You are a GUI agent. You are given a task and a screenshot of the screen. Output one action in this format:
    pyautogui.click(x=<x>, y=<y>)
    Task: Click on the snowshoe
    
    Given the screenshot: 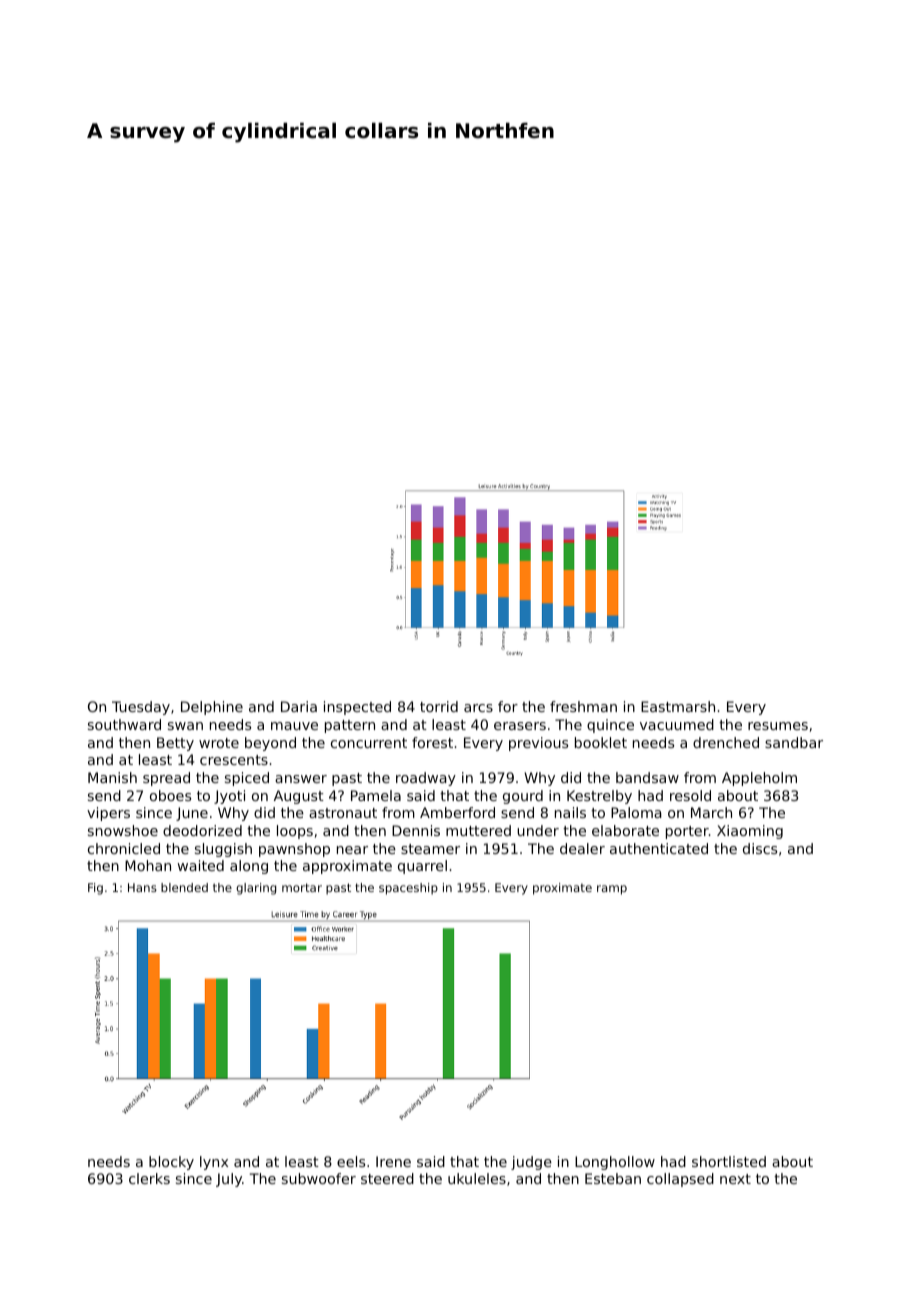 What is the action you would take?
    pyautogui.click(x=123, y=830)
